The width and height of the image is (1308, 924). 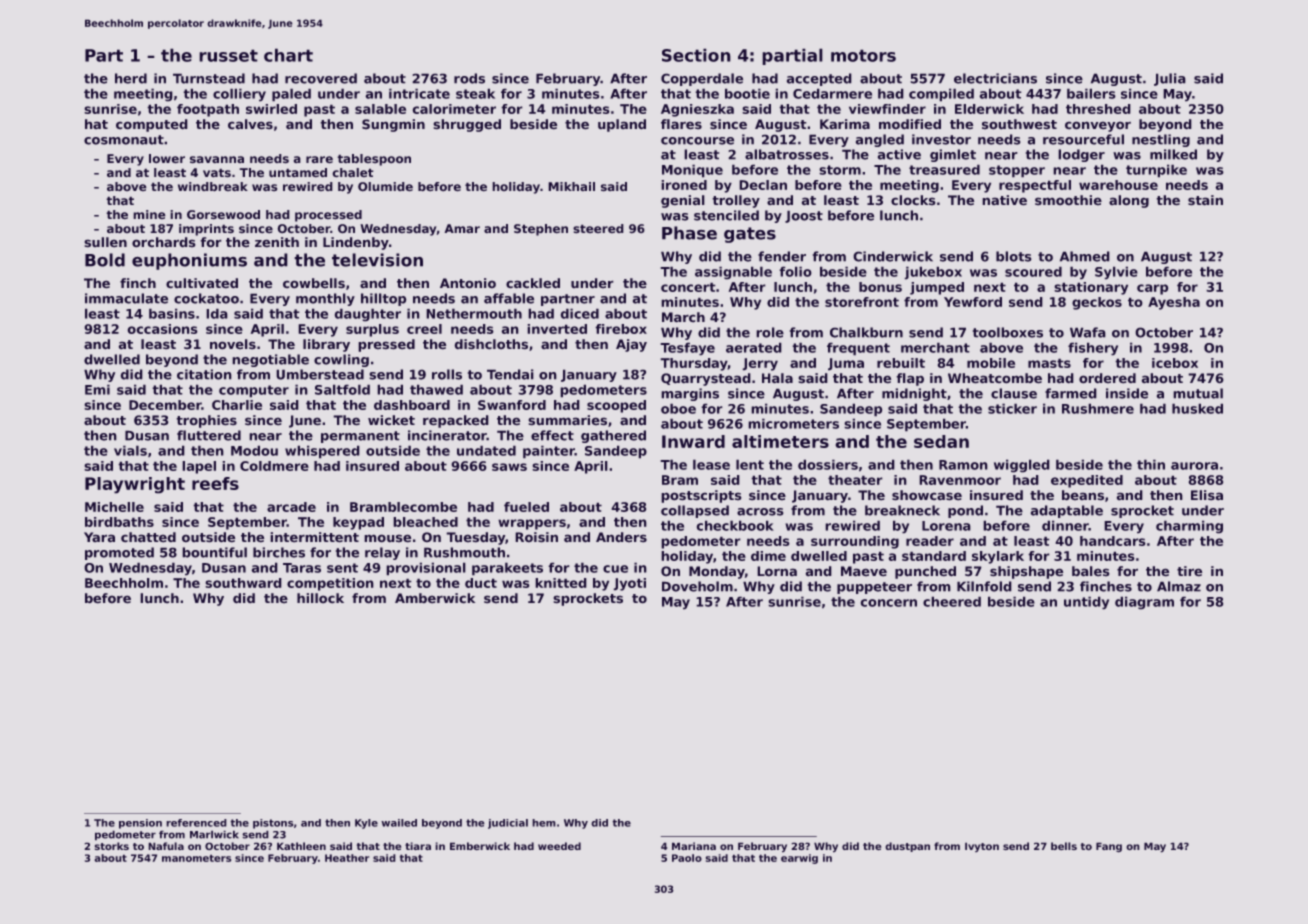 I want to click on chalet, so click(x=353, y=173).
